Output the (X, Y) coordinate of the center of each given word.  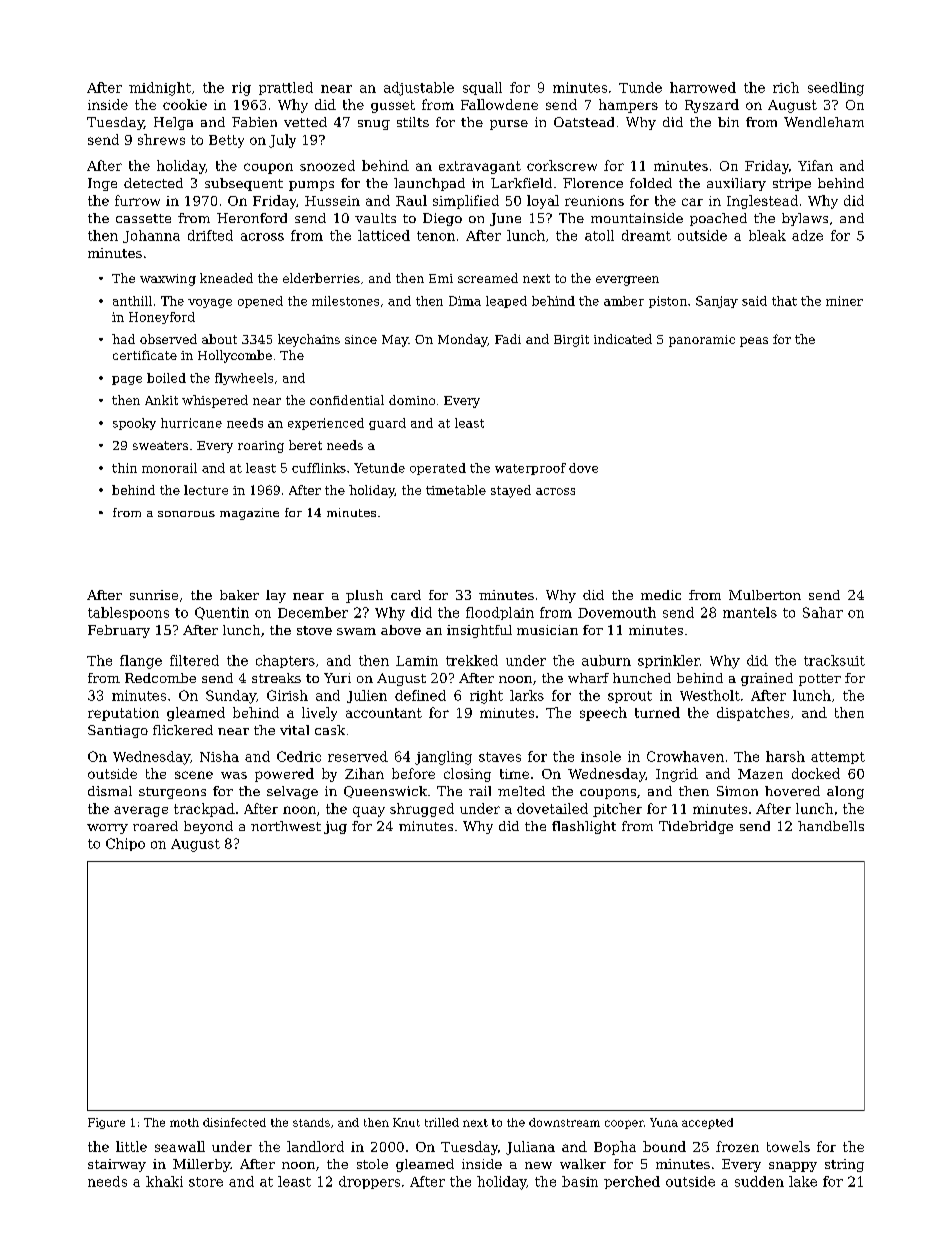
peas (754, 342)
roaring (261, 447)
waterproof (530, 469)
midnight (160, 89)
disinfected (234, 1122)
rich (786, 87)
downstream (564, 1122)
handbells (831, 826)
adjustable (419, 89)
